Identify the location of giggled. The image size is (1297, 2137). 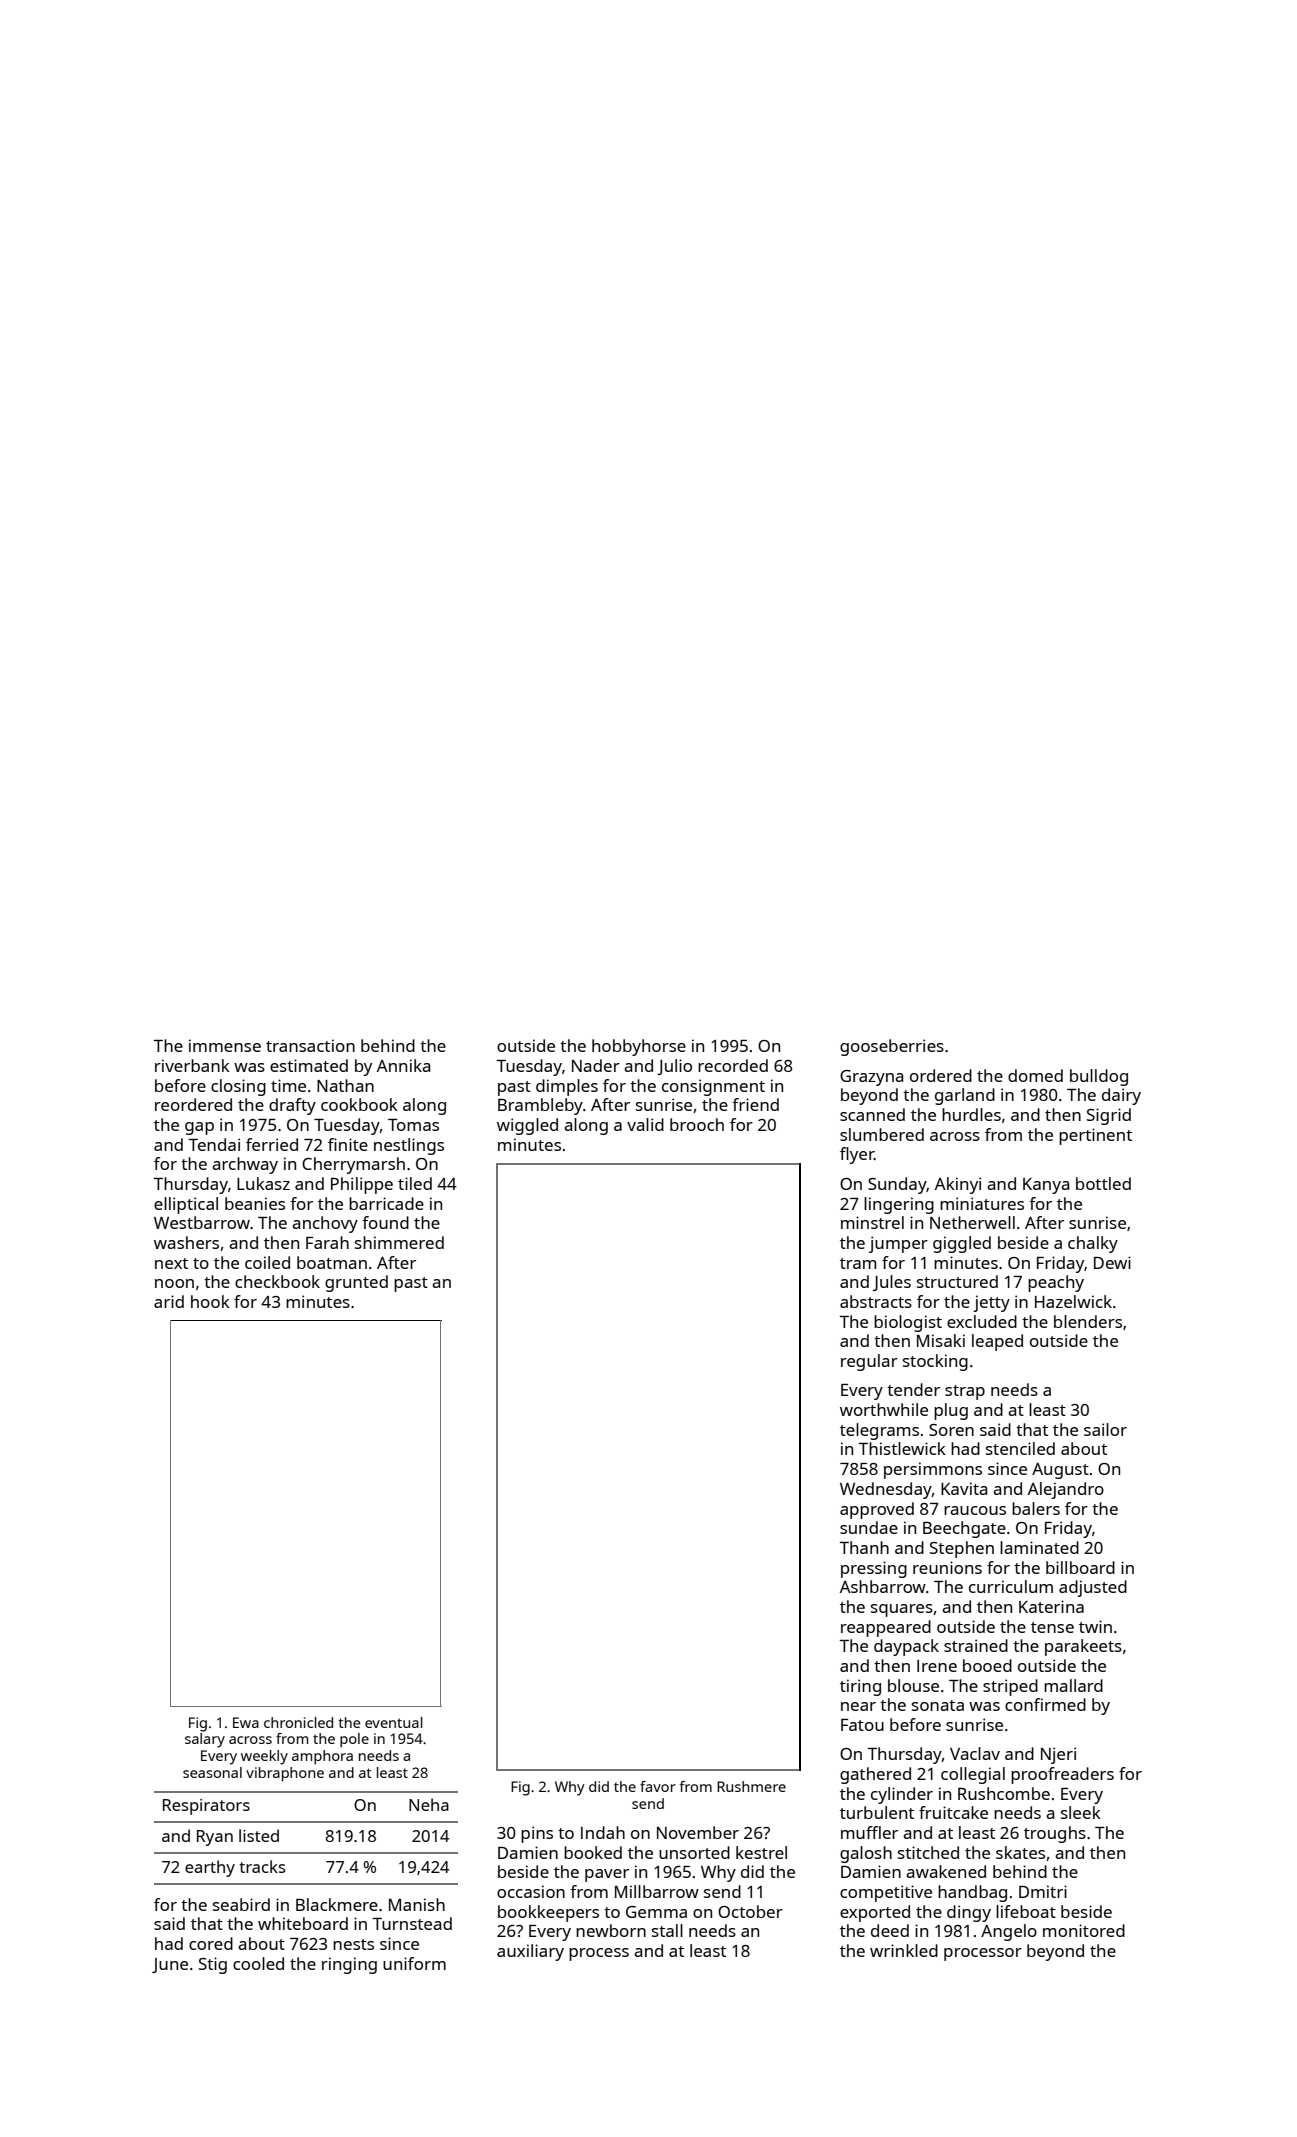
(962, 1244).
